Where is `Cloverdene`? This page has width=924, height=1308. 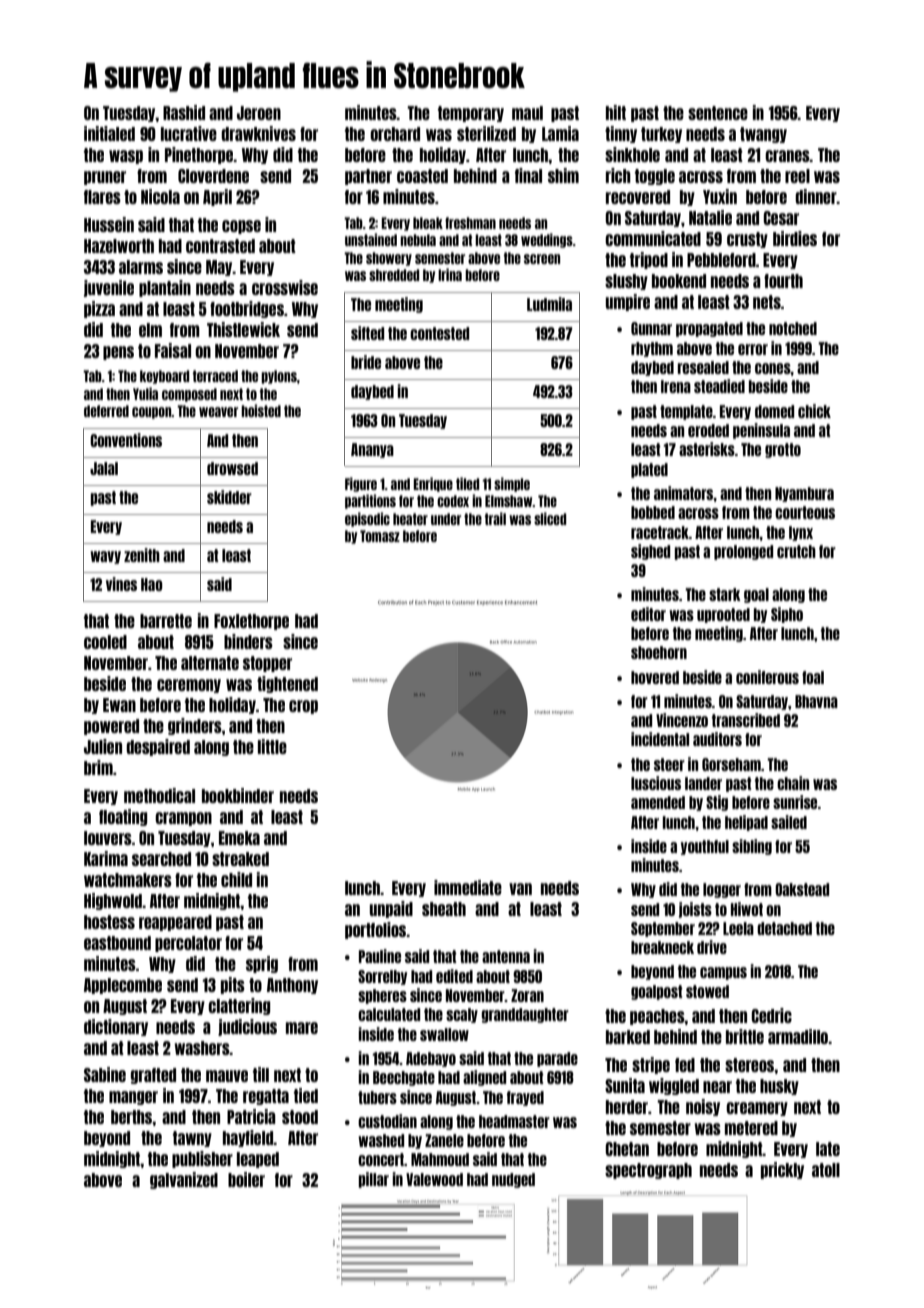 Cloverdene is located at coordinates (213, 176).
